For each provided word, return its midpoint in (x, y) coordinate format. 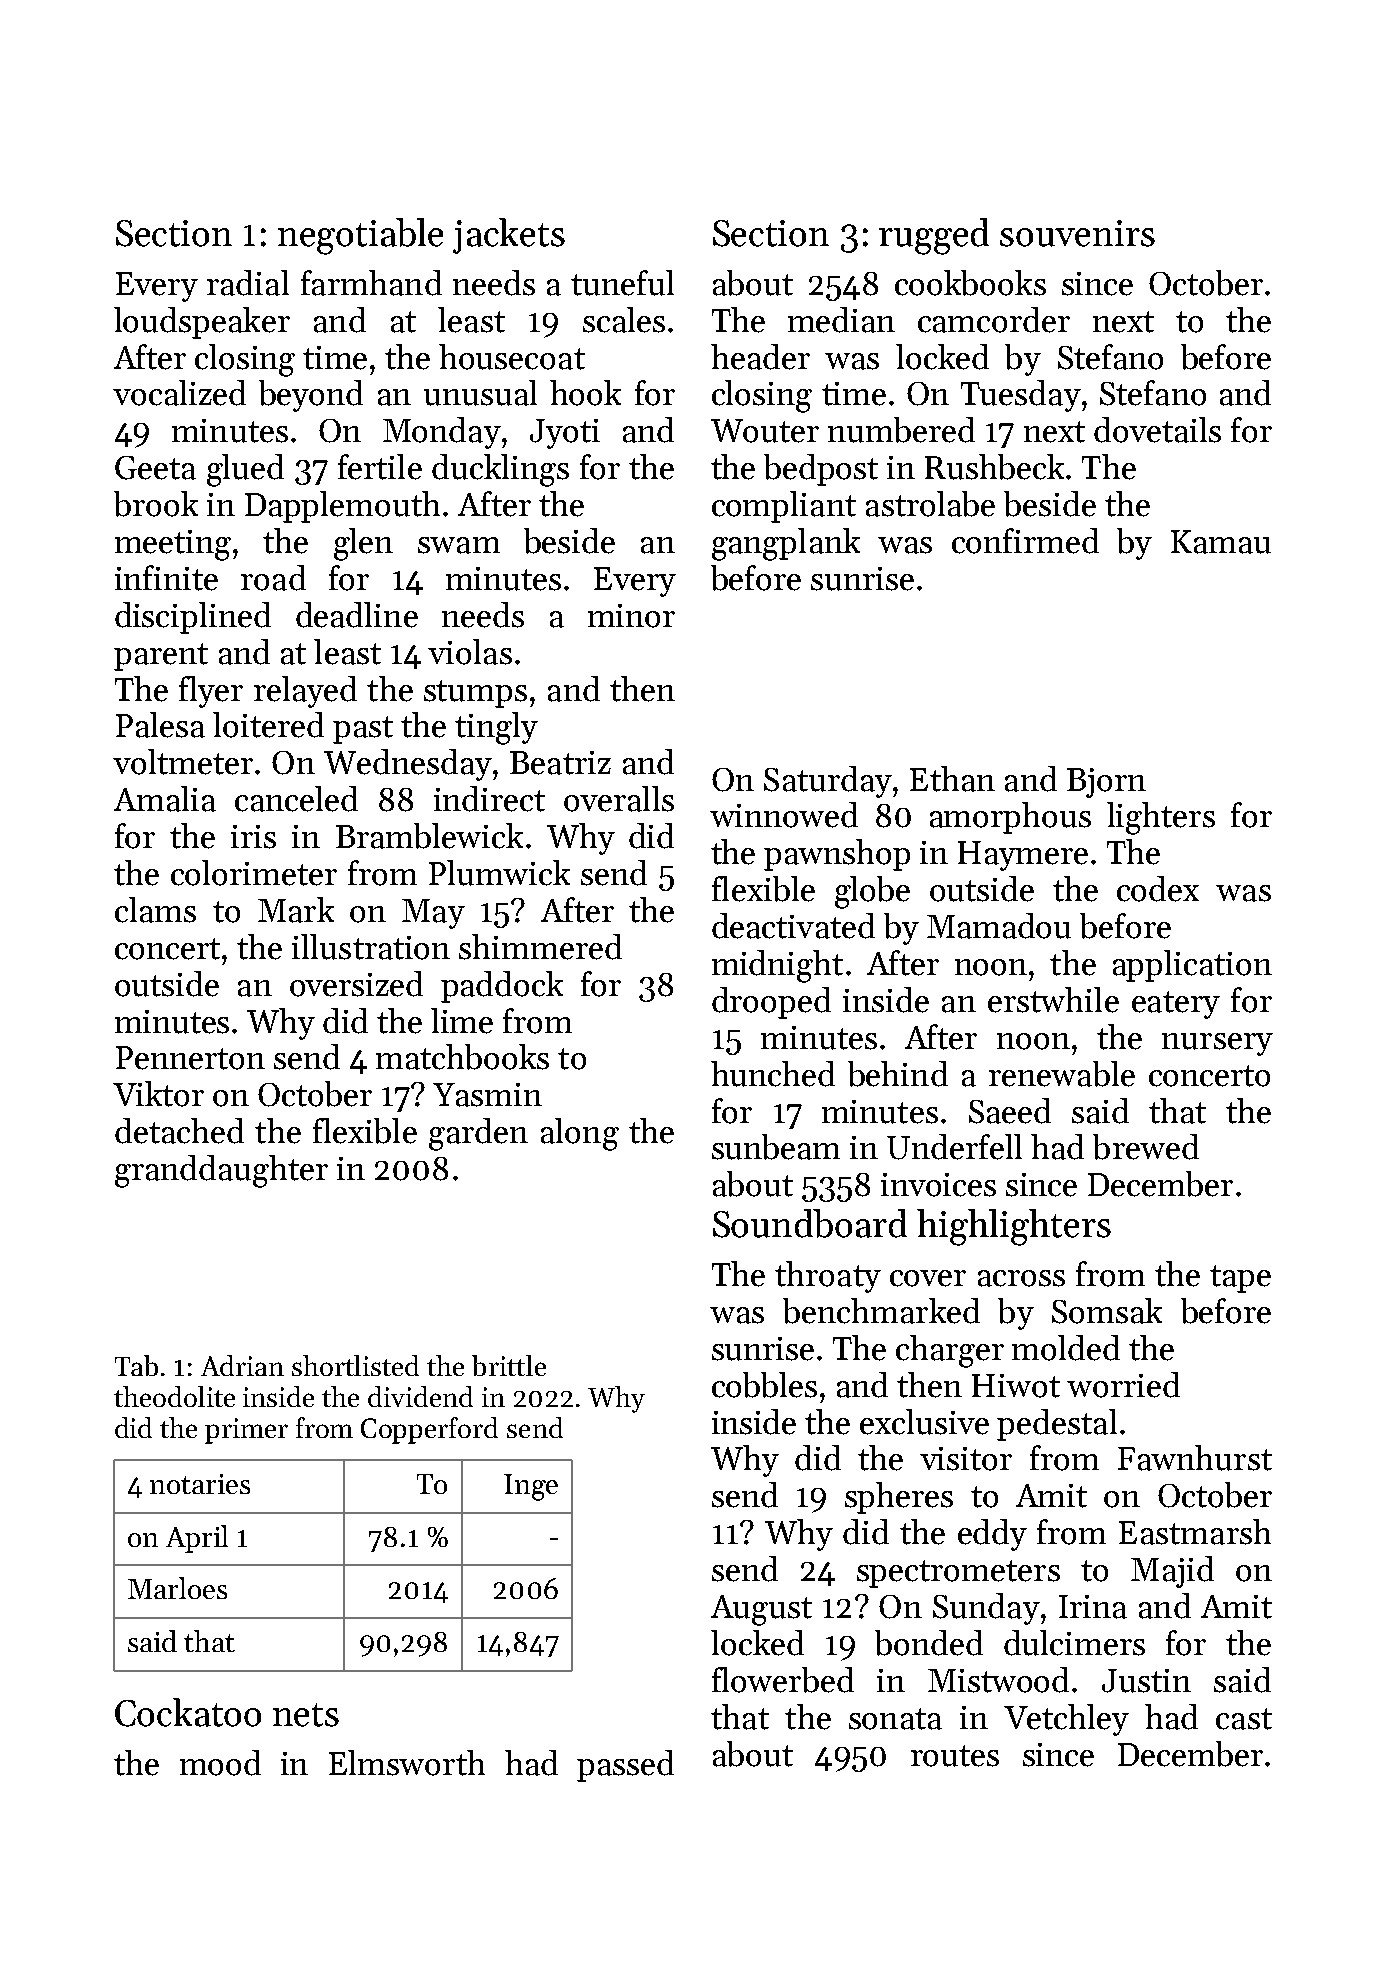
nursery (1217, 1044)
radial (248, 283)
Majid (1172, 1572)
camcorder (994, 320)
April (197, 1539)
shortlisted (355, 1365)
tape (1240, 1279)
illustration (371, 947)
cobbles (764, 1385)
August (761, 1610)
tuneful (622, 283)
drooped (771, 1003)
